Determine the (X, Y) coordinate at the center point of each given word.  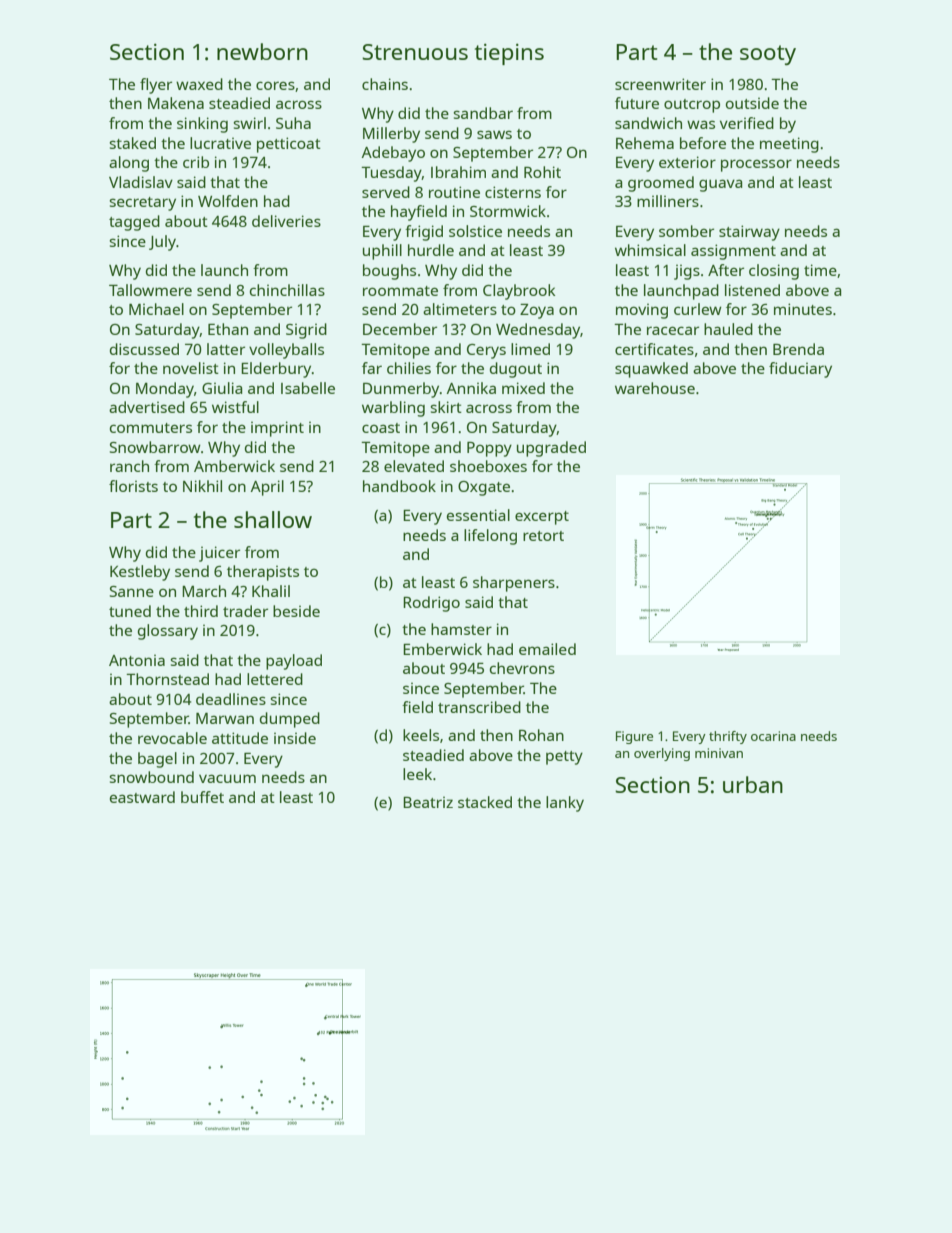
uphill (382, 252)
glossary (168, 632)
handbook (399, 486)
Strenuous (415, 52)
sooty (768, 55)
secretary (143, 204)
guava (720, 185)
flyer (156, 86)
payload (294, 662)
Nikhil (202, 486)
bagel (157, 760)
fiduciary (800, 370)
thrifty (728, 737)
